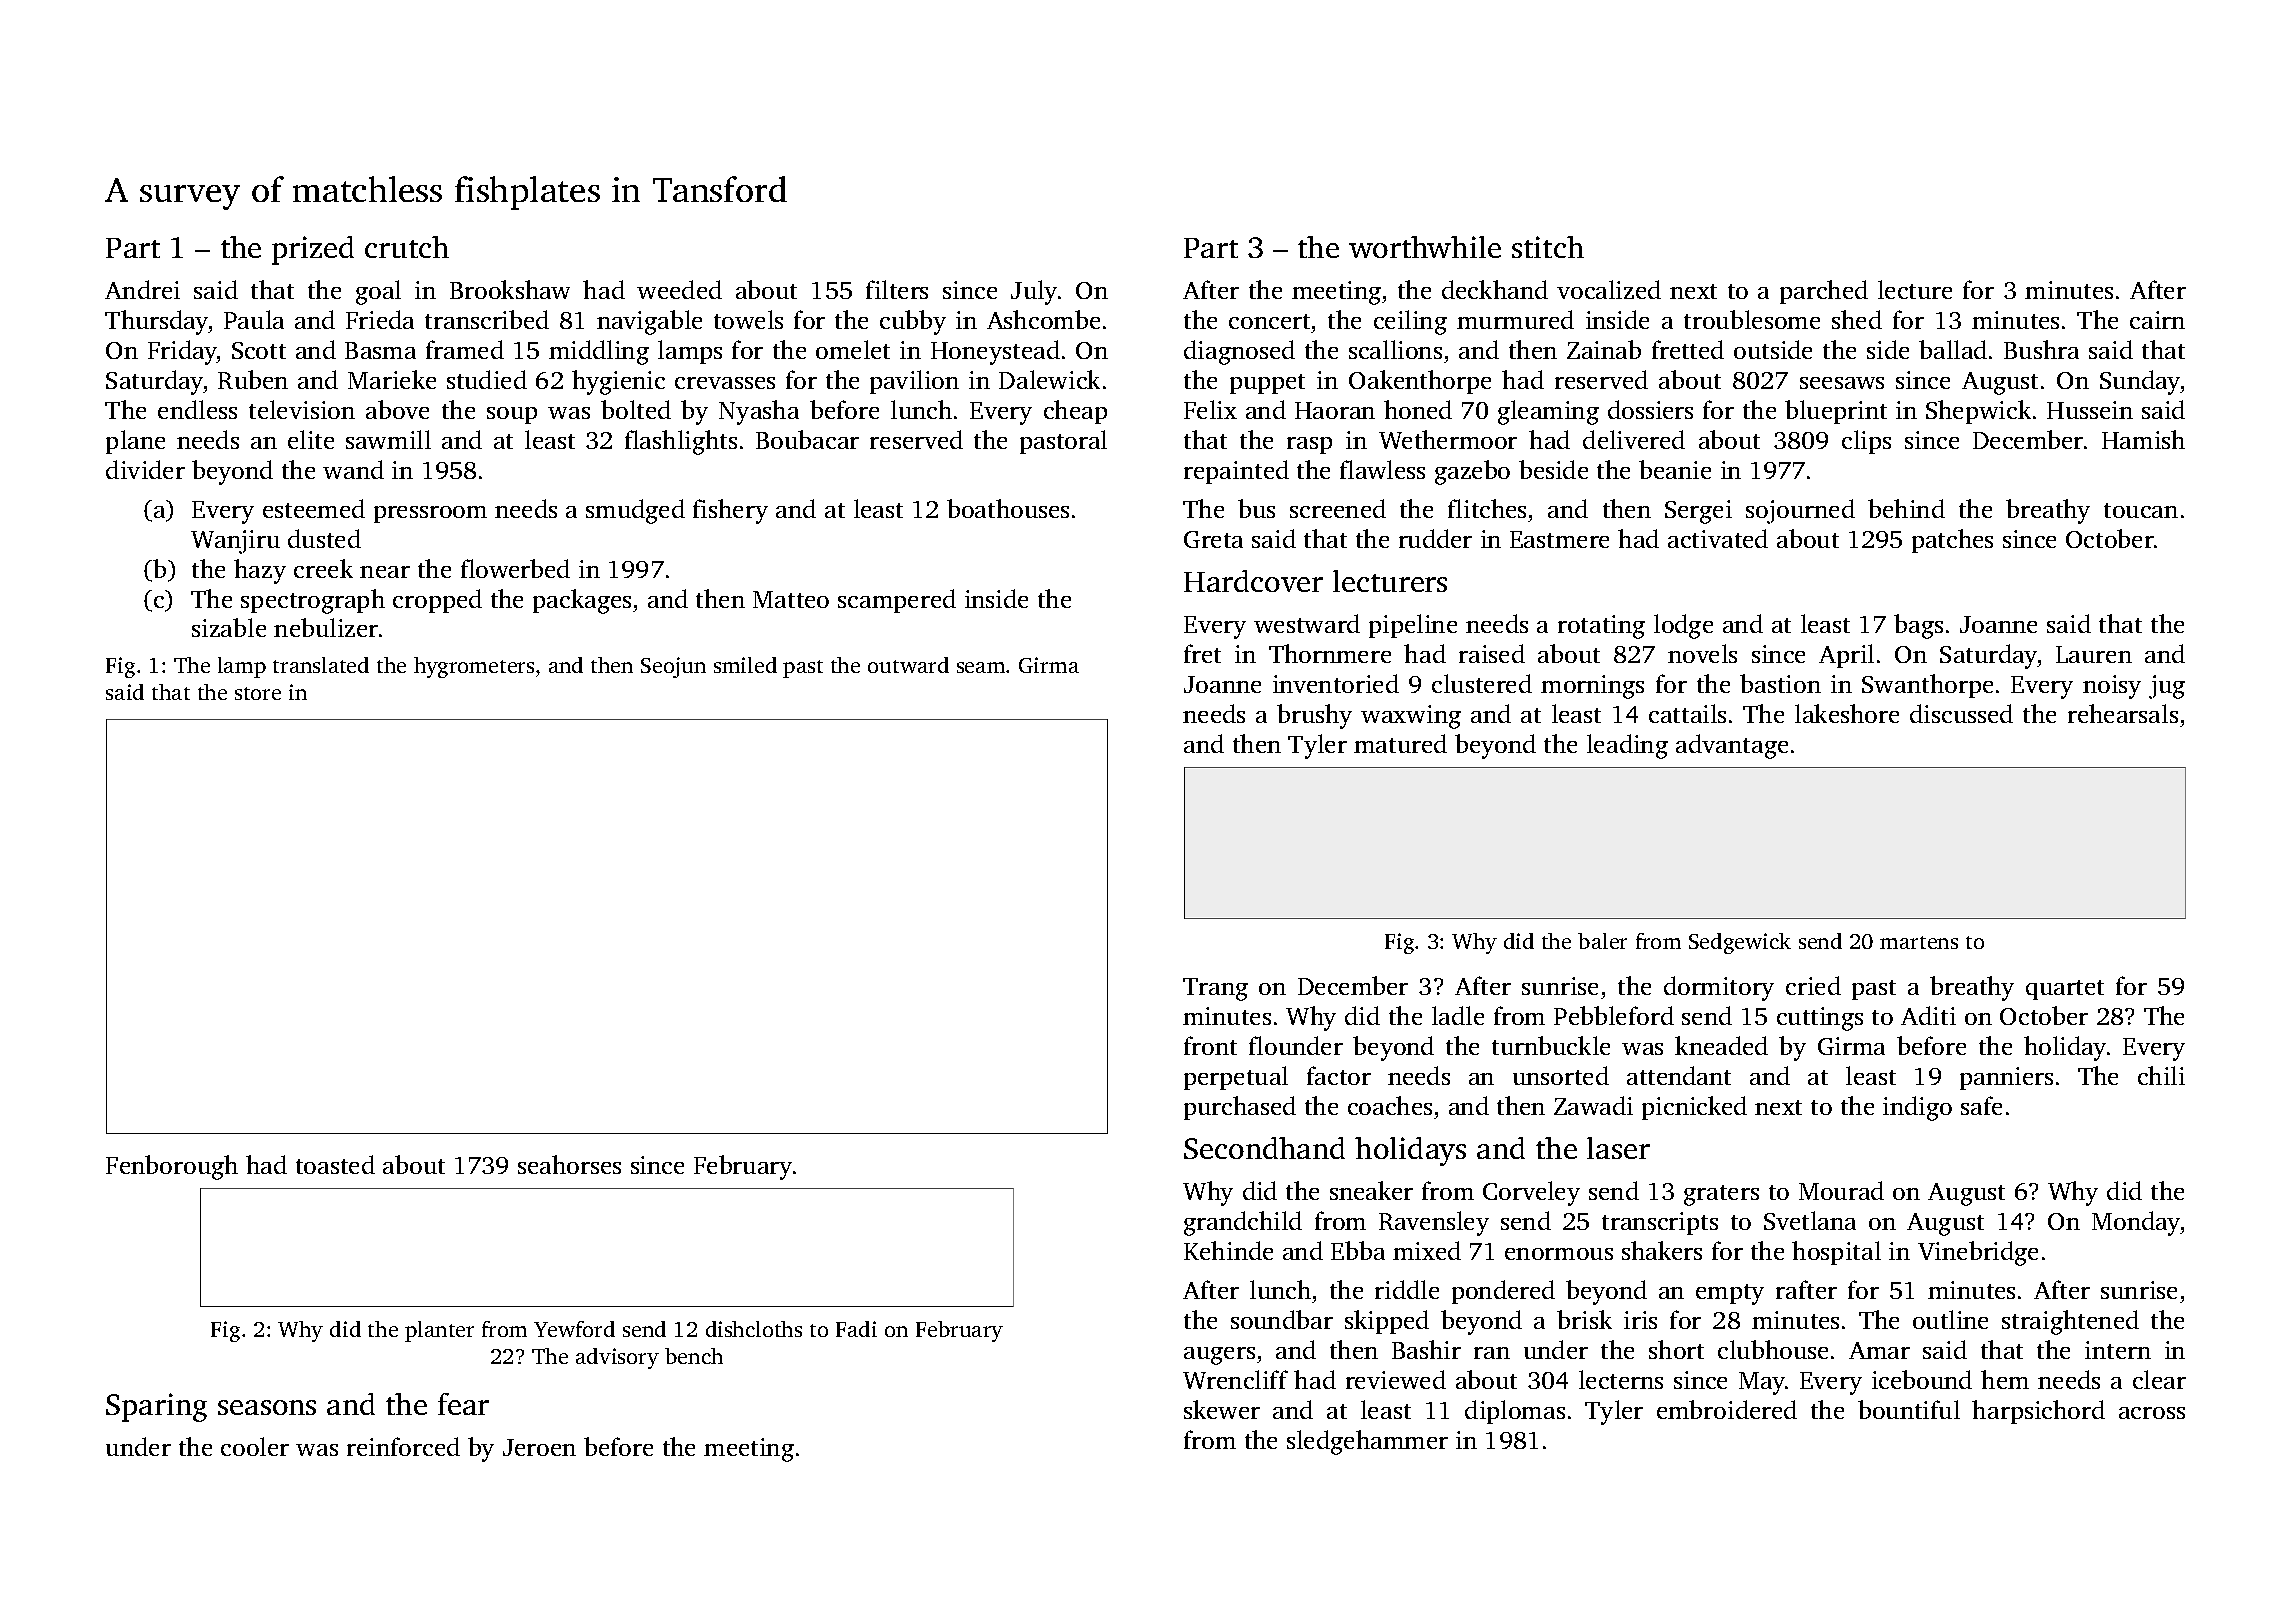 This image has width=2292, height=1620. I want to click on Andrei, so click(142, 289).
